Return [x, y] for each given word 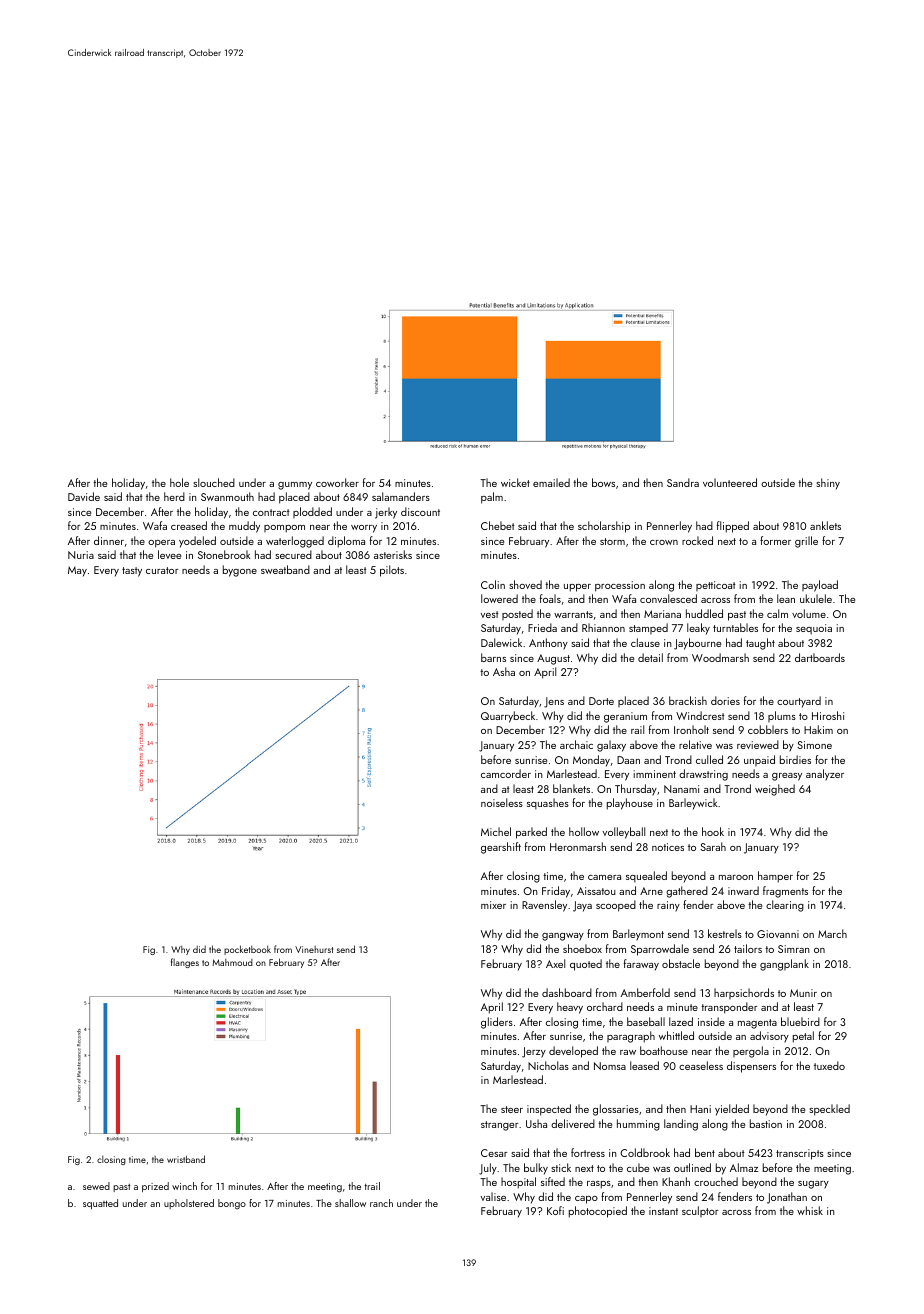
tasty [132, 572]
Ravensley [544, 906]
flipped [733, 527]
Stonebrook [224, 554]
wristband [186, 1159]
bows [603, 482]
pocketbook [247, 950]
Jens [554, 702]
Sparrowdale [660, 950]
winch [184, 1186]
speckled [829, 1110]
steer [512, 1109]
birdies [795, 759]
